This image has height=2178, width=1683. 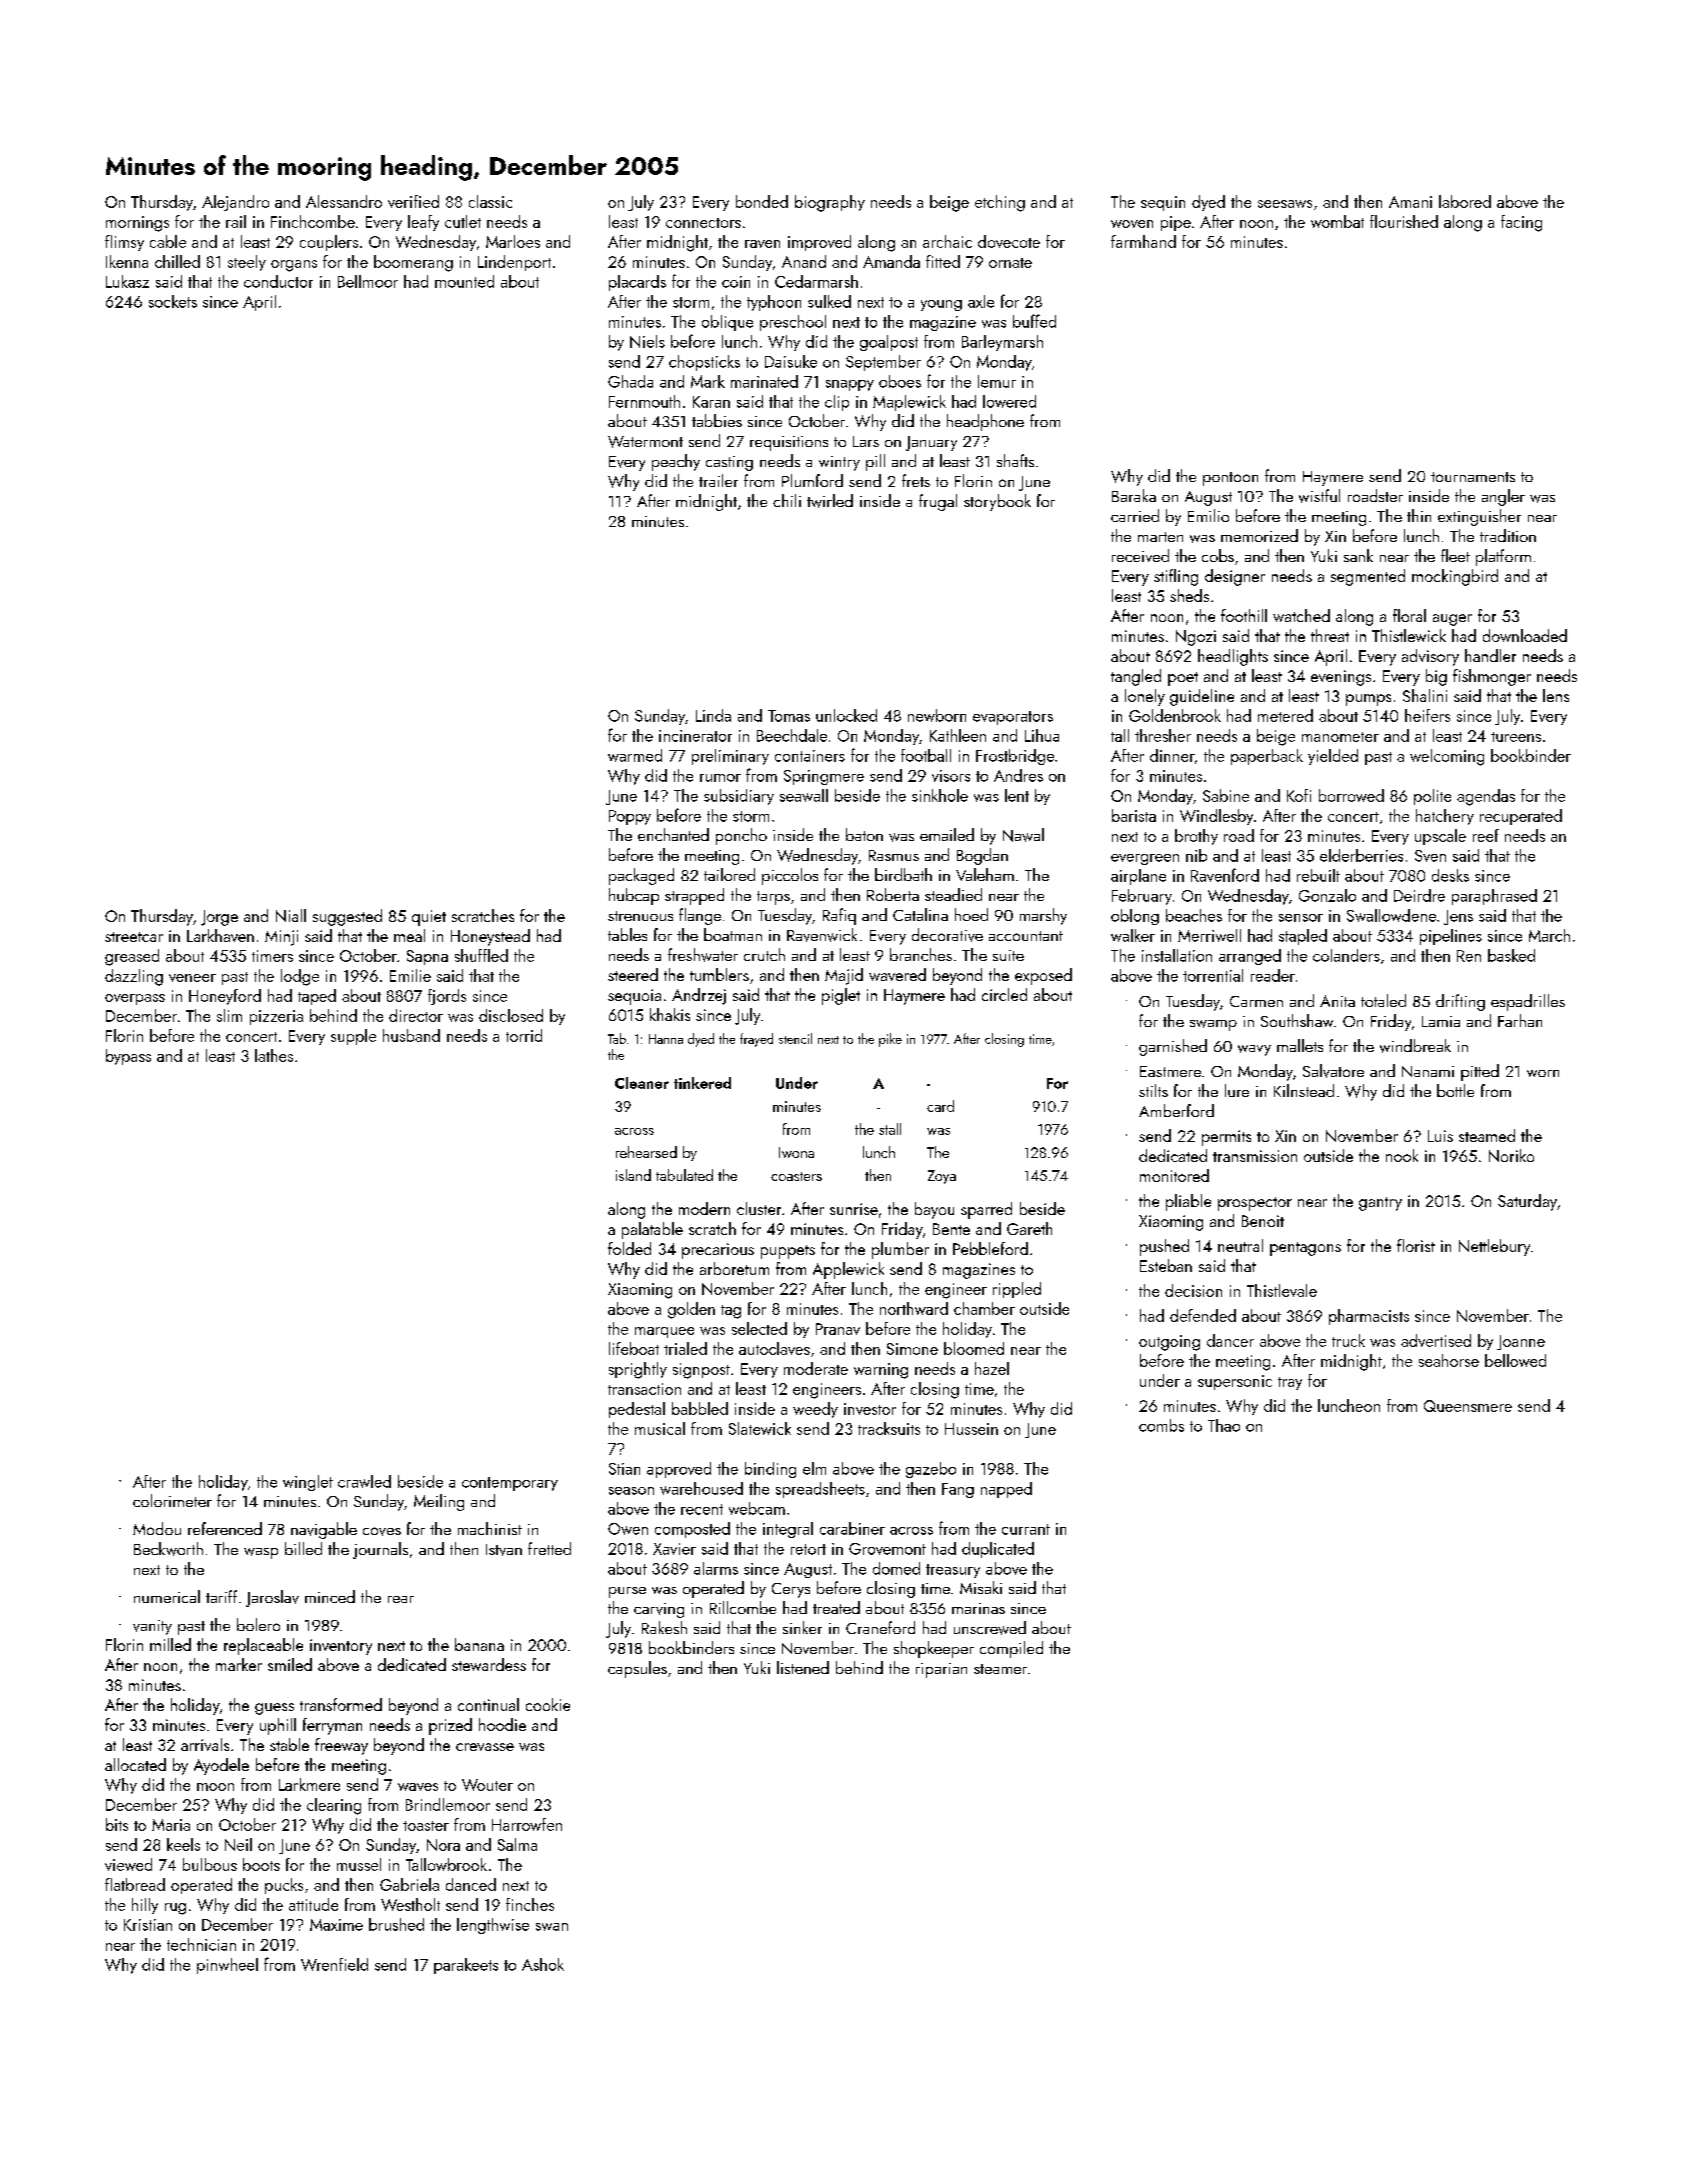 What do you see at coordinates (1285, 204) in the image?
I see `seesaws` at bounding box center [1285, 204].
